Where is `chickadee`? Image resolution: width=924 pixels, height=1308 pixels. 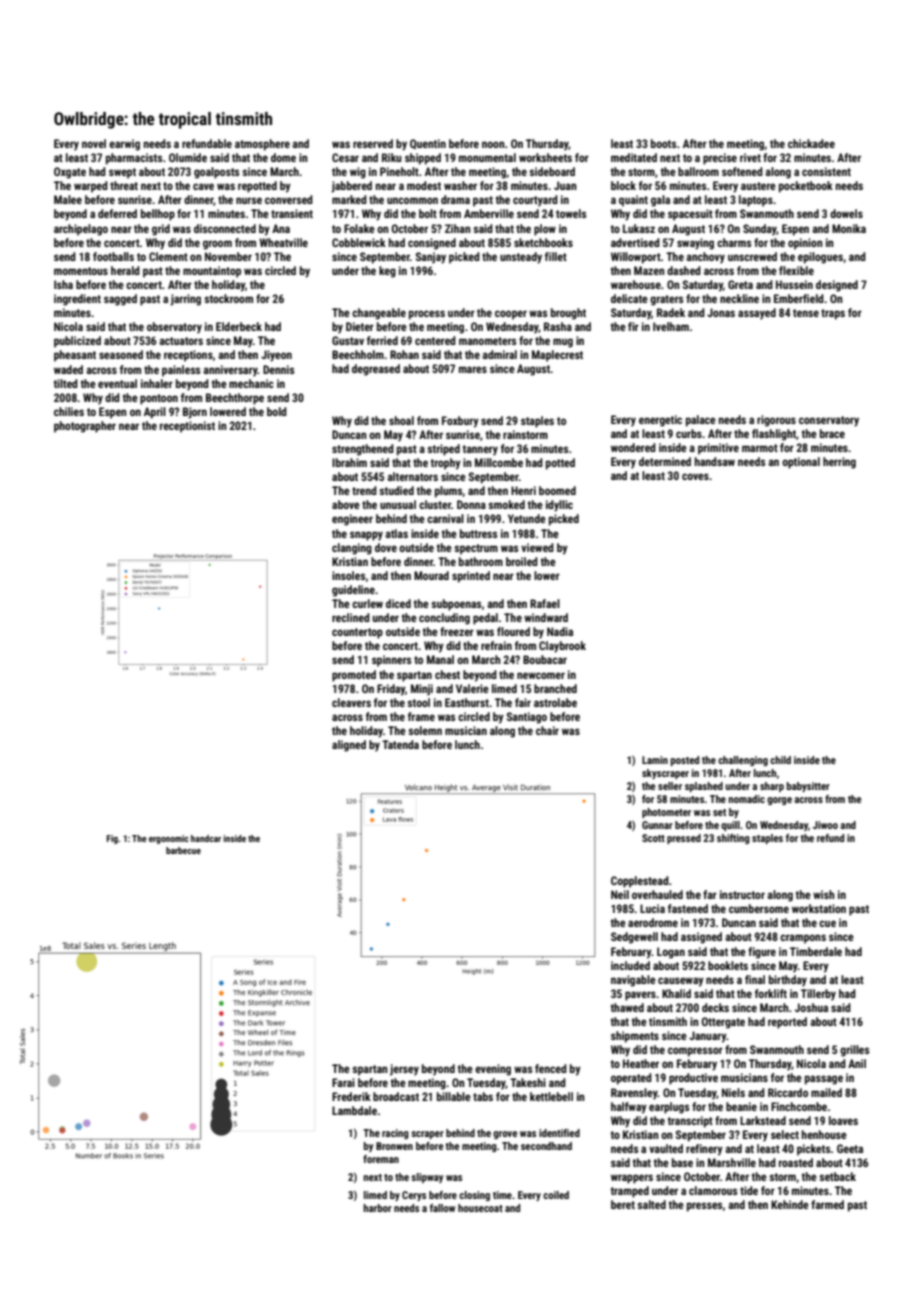 chickadee is located at coordinates (811, 143).
